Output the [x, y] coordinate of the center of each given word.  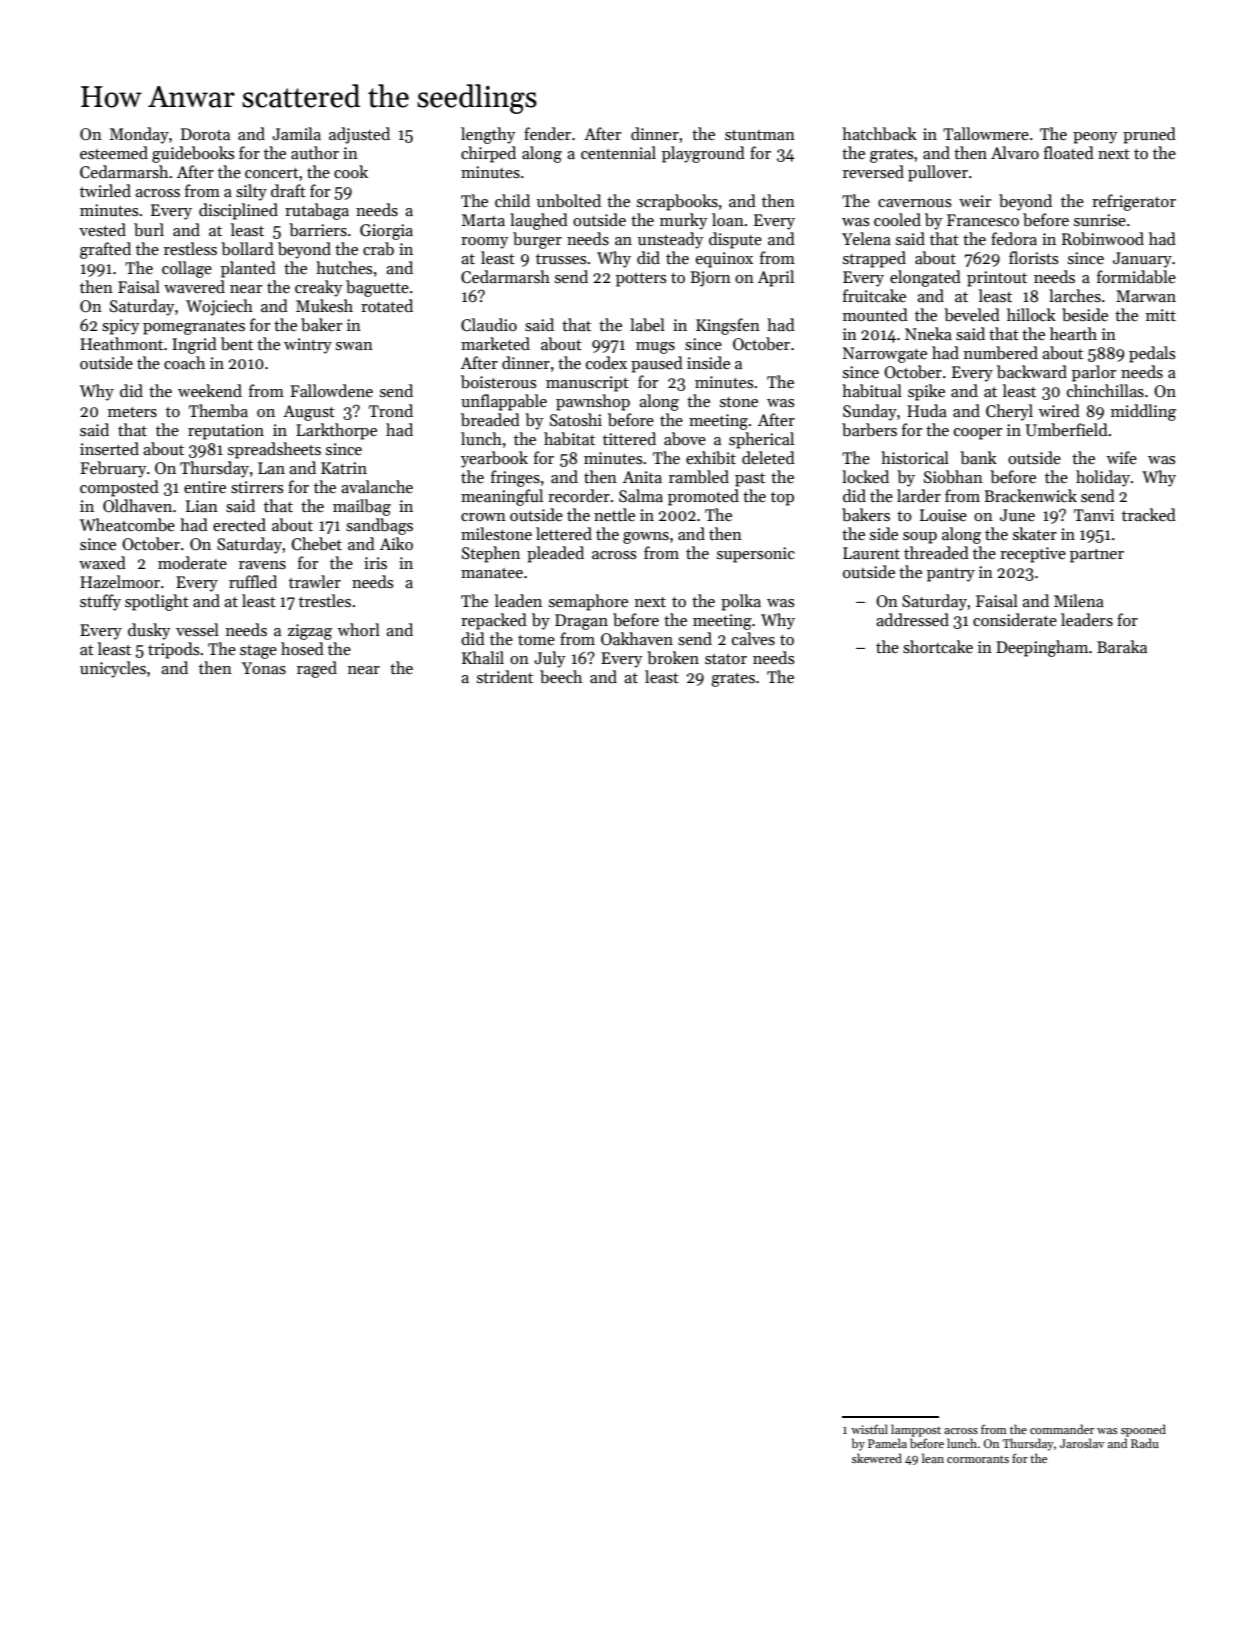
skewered [877, 1458]
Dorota [205, 134]
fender [547, 133]
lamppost [916, 1430]
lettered [564, 533]
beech [561, 676]
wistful [869, 1429]
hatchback [879, 134]
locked [865, 476]
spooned [1143, 1430]
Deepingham [1042, 648]
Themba [218, 411]
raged [317, 669]
